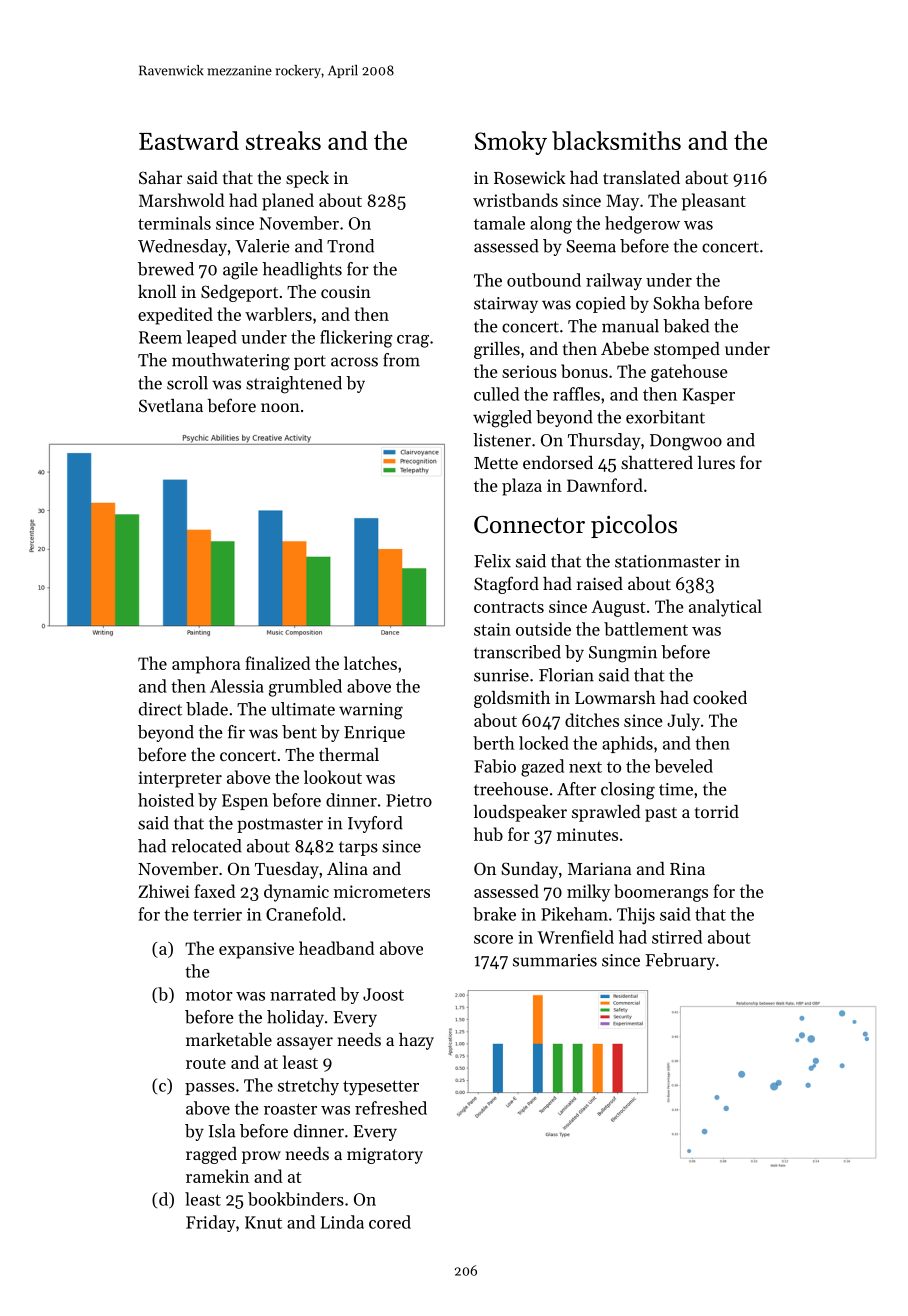 This image has height=1316, width=908. I want to click on Sungmin, so click(623, 654).
